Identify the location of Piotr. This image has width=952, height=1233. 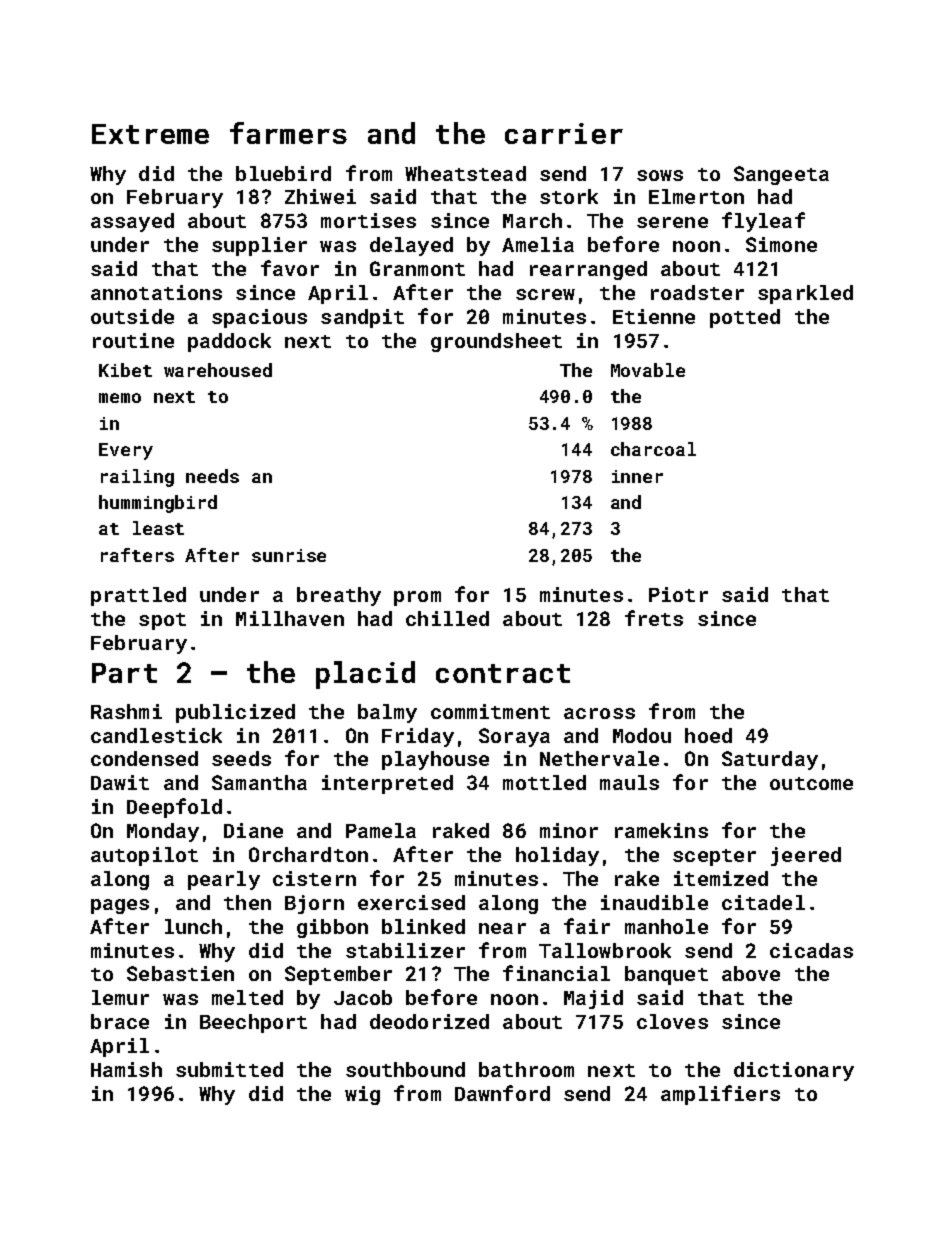
(678, 594).
